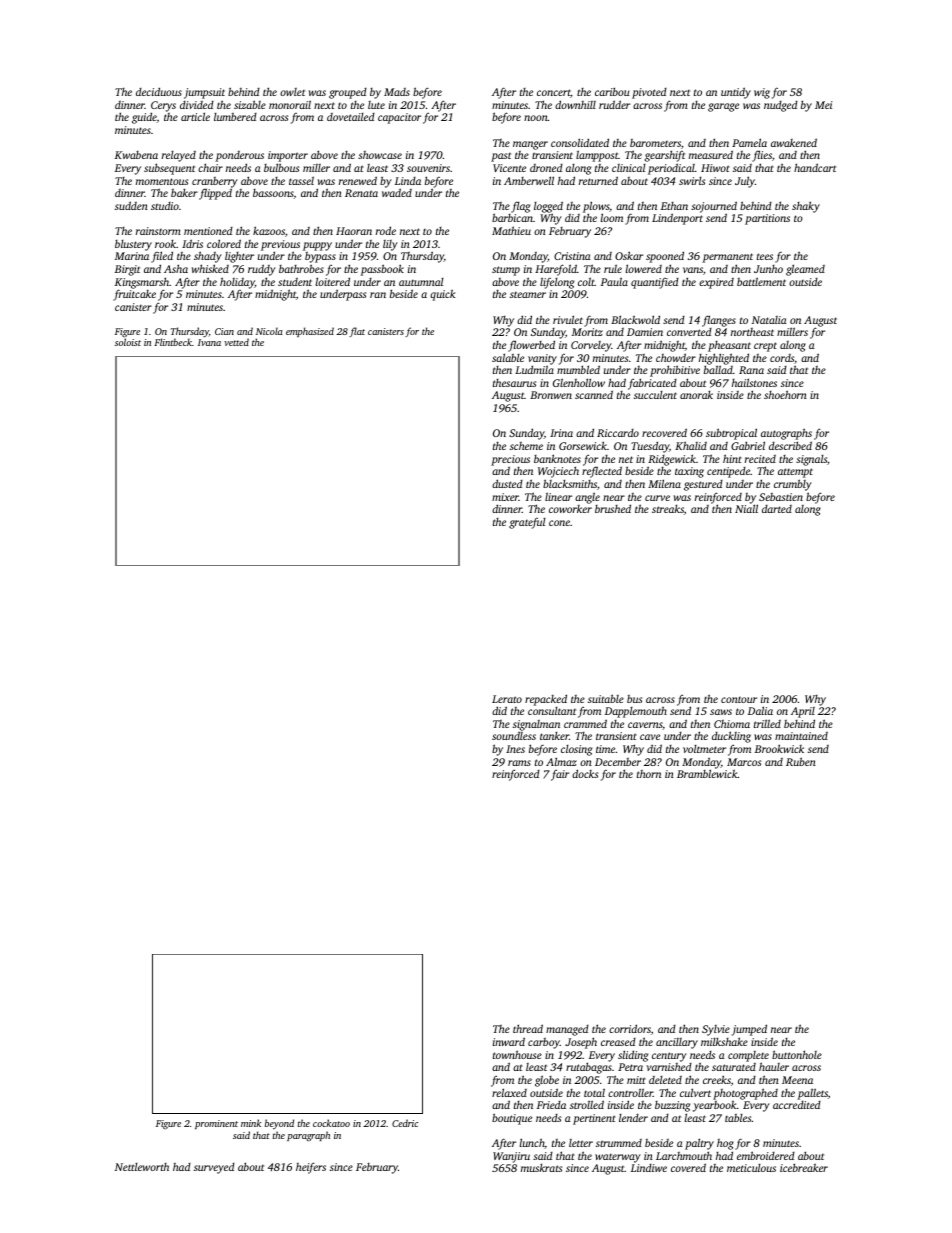  Describe the element at coordinates (804, 1167) in the screenshot. I see `icebreaker` at that location.
